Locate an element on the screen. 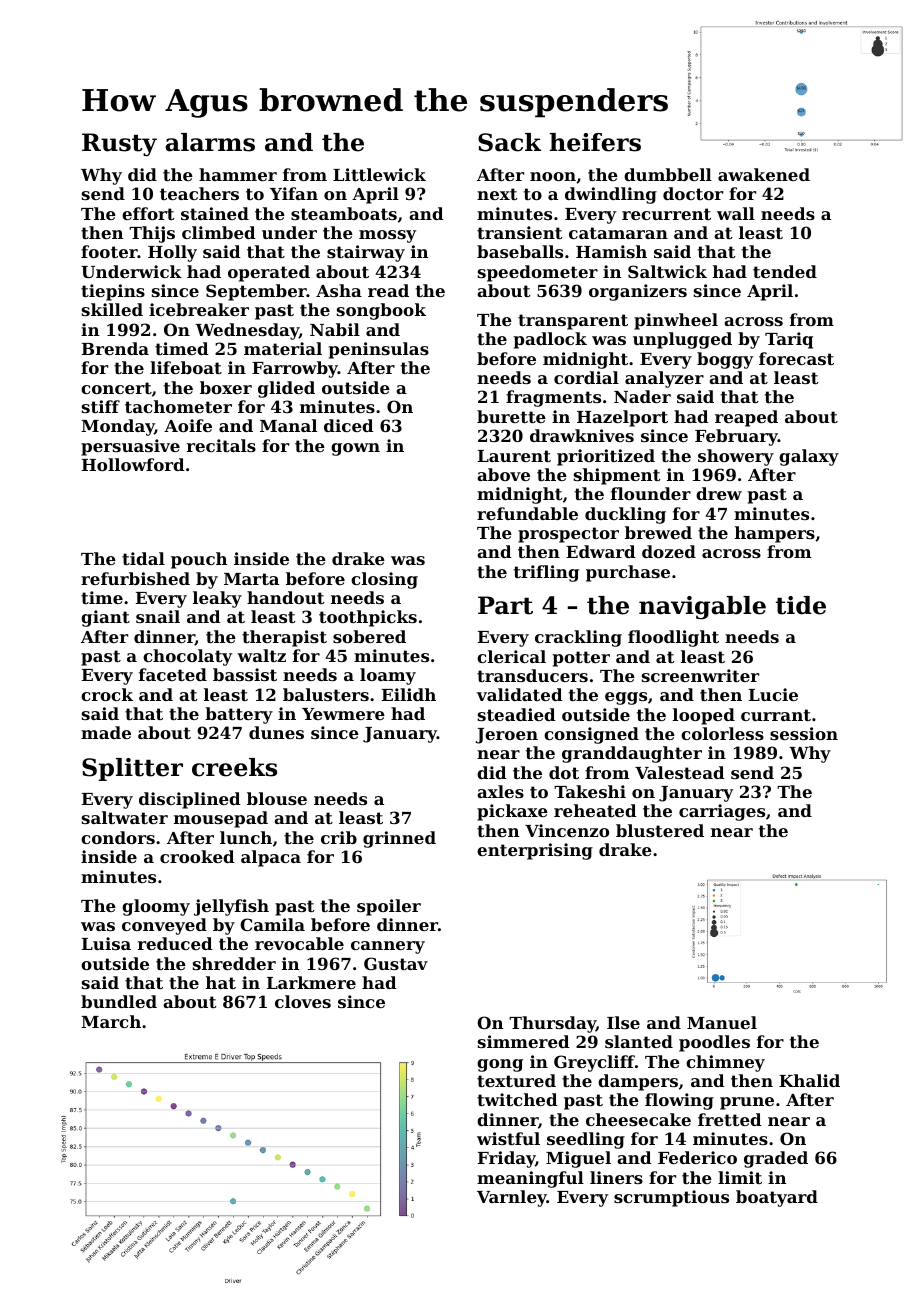 This screenshot has width=924, height=1314. recitals is located at coordinates (221, 445).
